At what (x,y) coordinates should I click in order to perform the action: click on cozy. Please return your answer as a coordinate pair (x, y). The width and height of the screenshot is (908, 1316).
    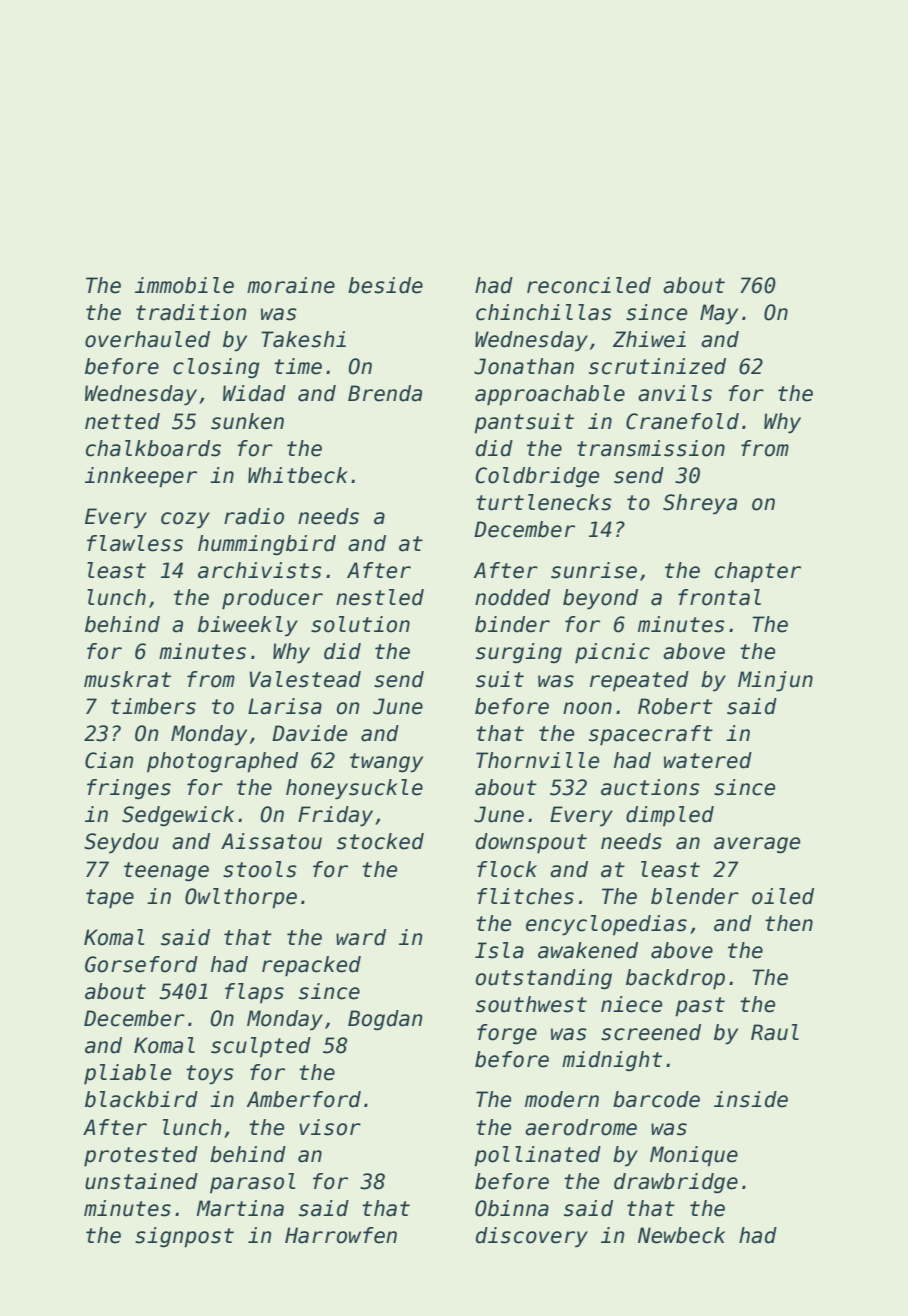
    Looking at the image, I should click on (185, 520).
